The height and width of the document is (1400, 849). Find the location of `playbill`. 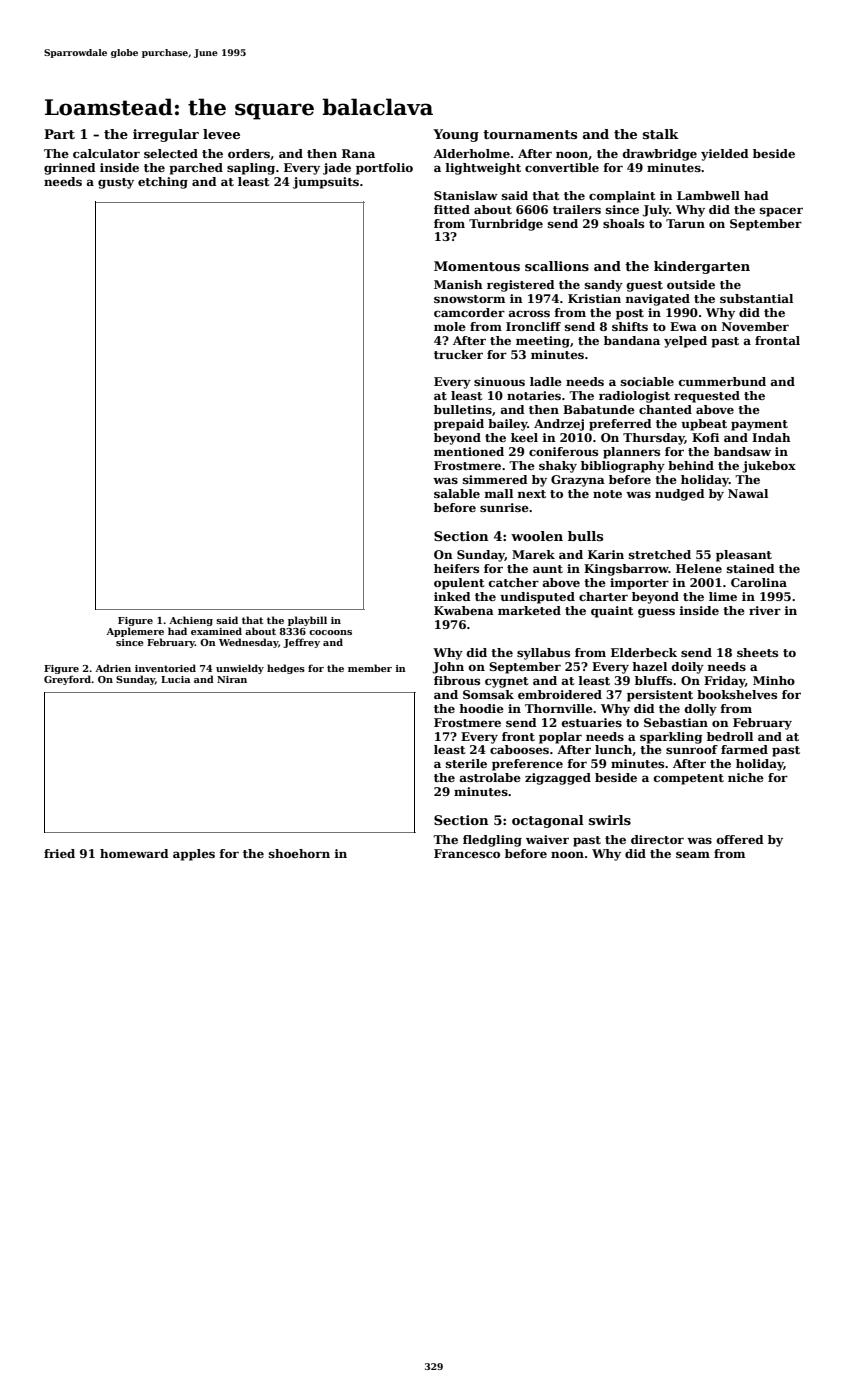

playbill is located at coordinates (307, 621).
